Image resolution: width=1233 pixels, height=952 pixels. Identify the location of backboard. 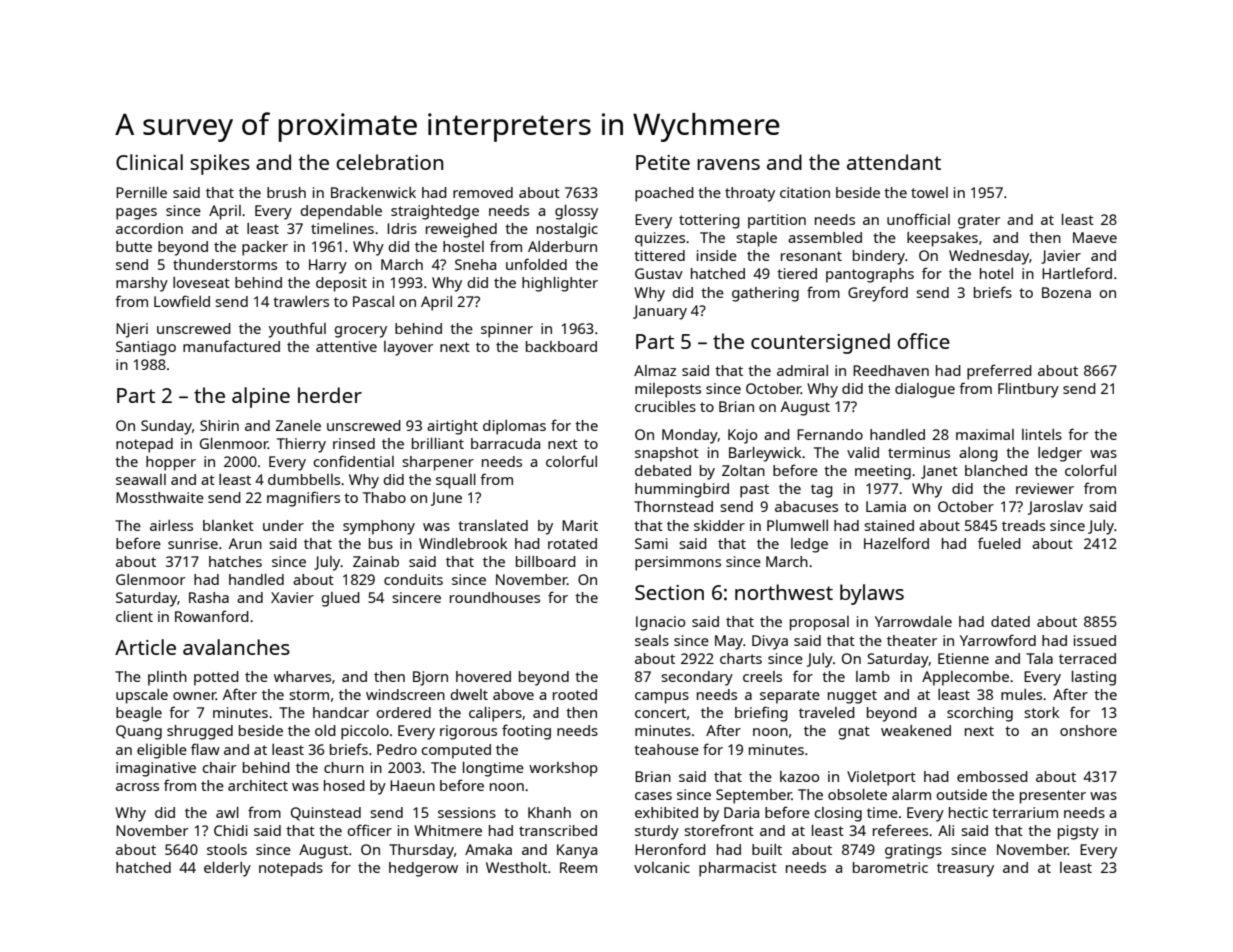
(561, 346).
